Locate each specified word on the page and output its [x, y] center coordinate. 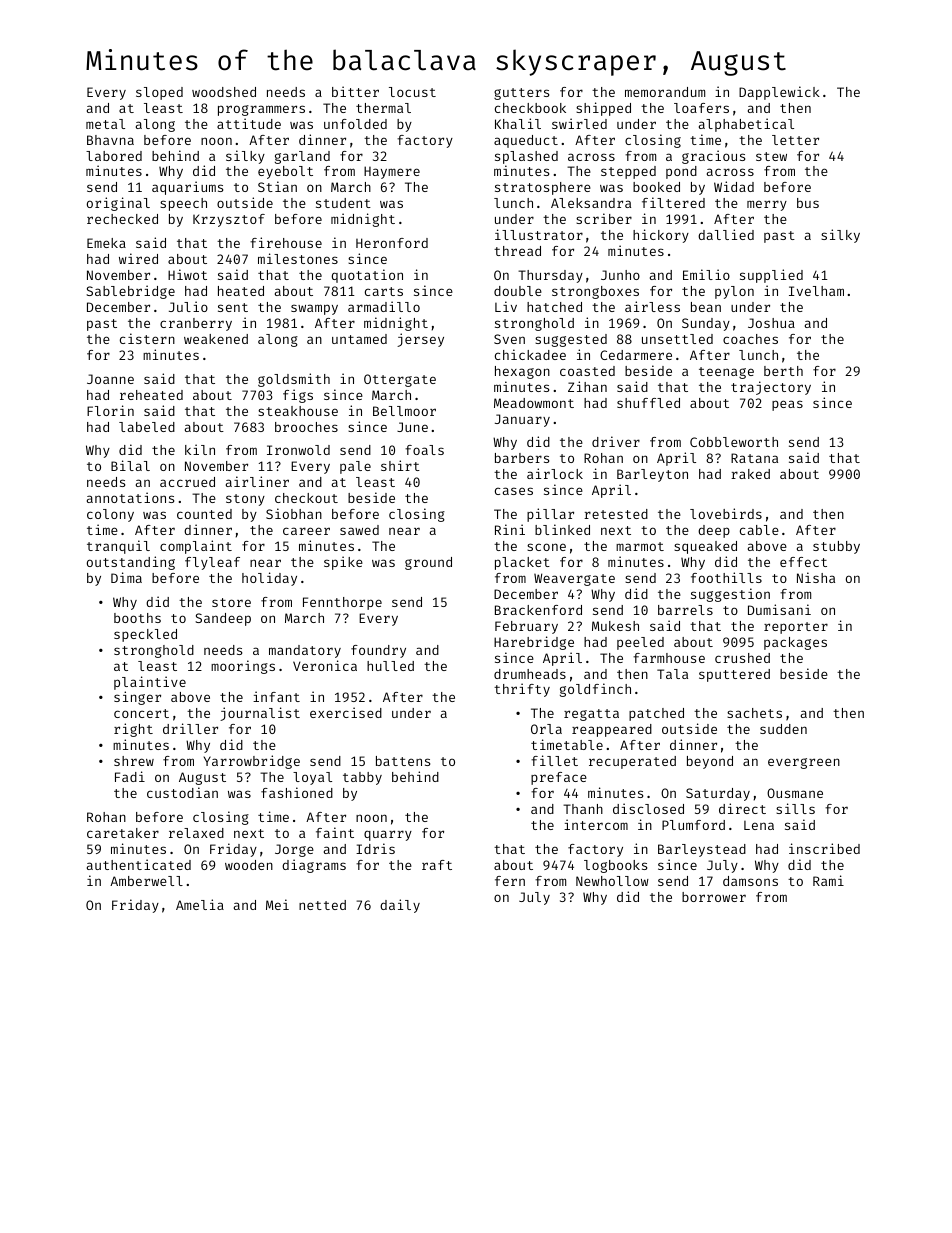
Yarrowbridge [252, 762]
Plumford [693, 825]
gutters [521, 94]
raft [437, 865]
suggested [571, 340]
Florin [110, 410]
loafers [701, 108]
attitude [249, 123]
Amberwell [146, 881]
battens [403, 761]
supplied [771, 276]
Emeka [106, 243]
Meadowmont [534, 403]
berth [783, 371]
